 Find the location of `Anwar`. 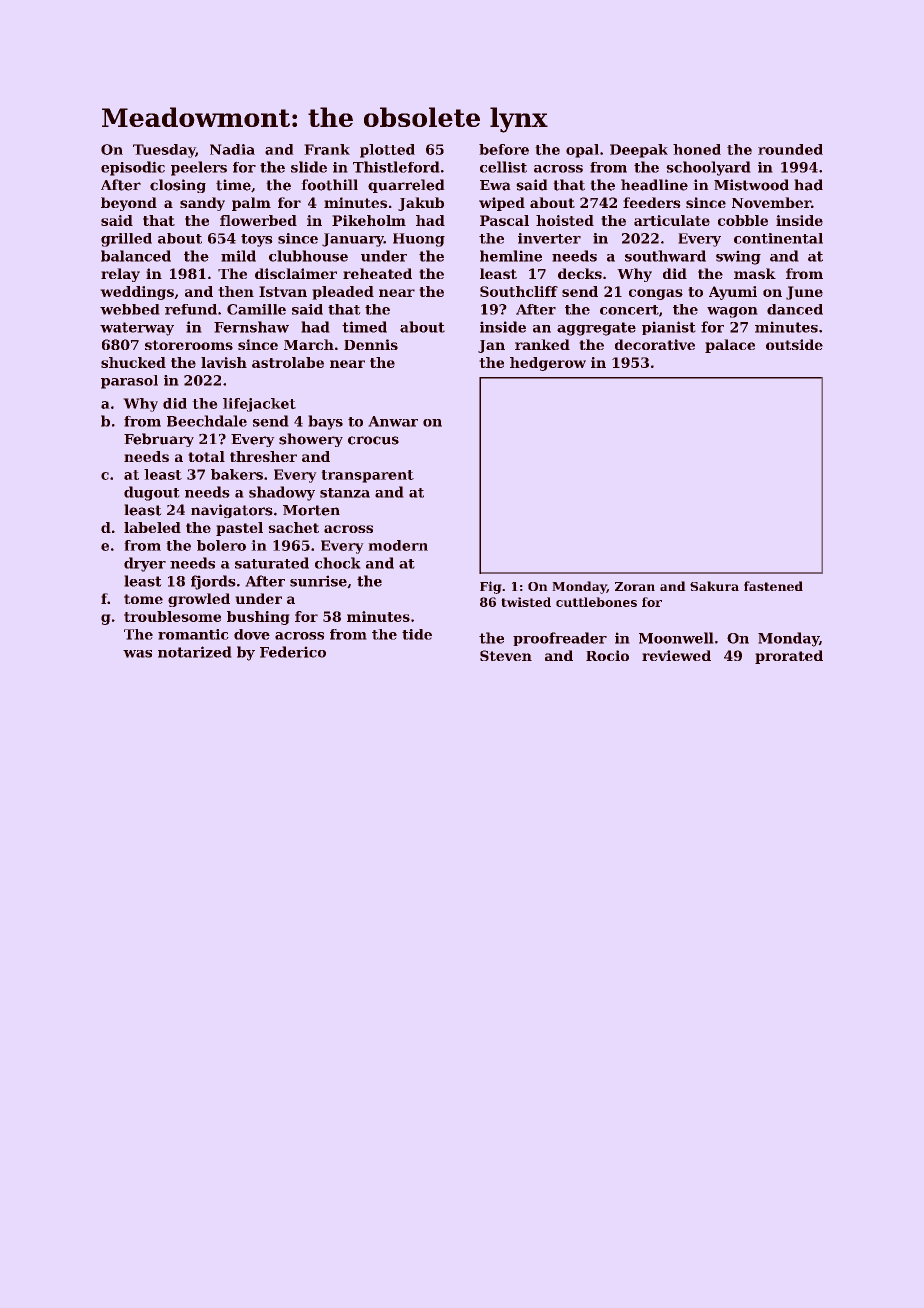

Anwar is located at coordinates (393, 421).
